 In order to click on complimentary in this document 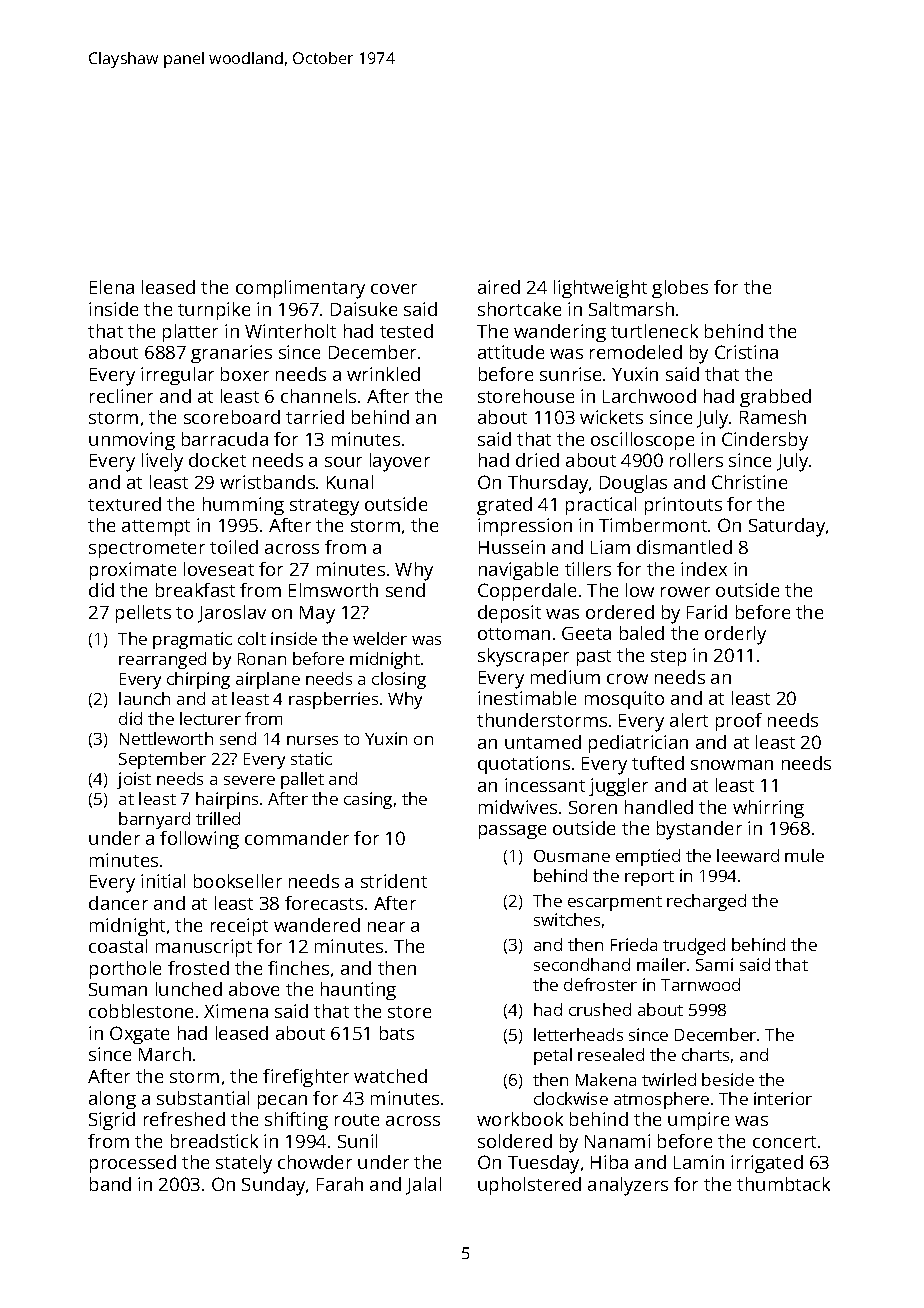, I will do `click(300, 289)`.
